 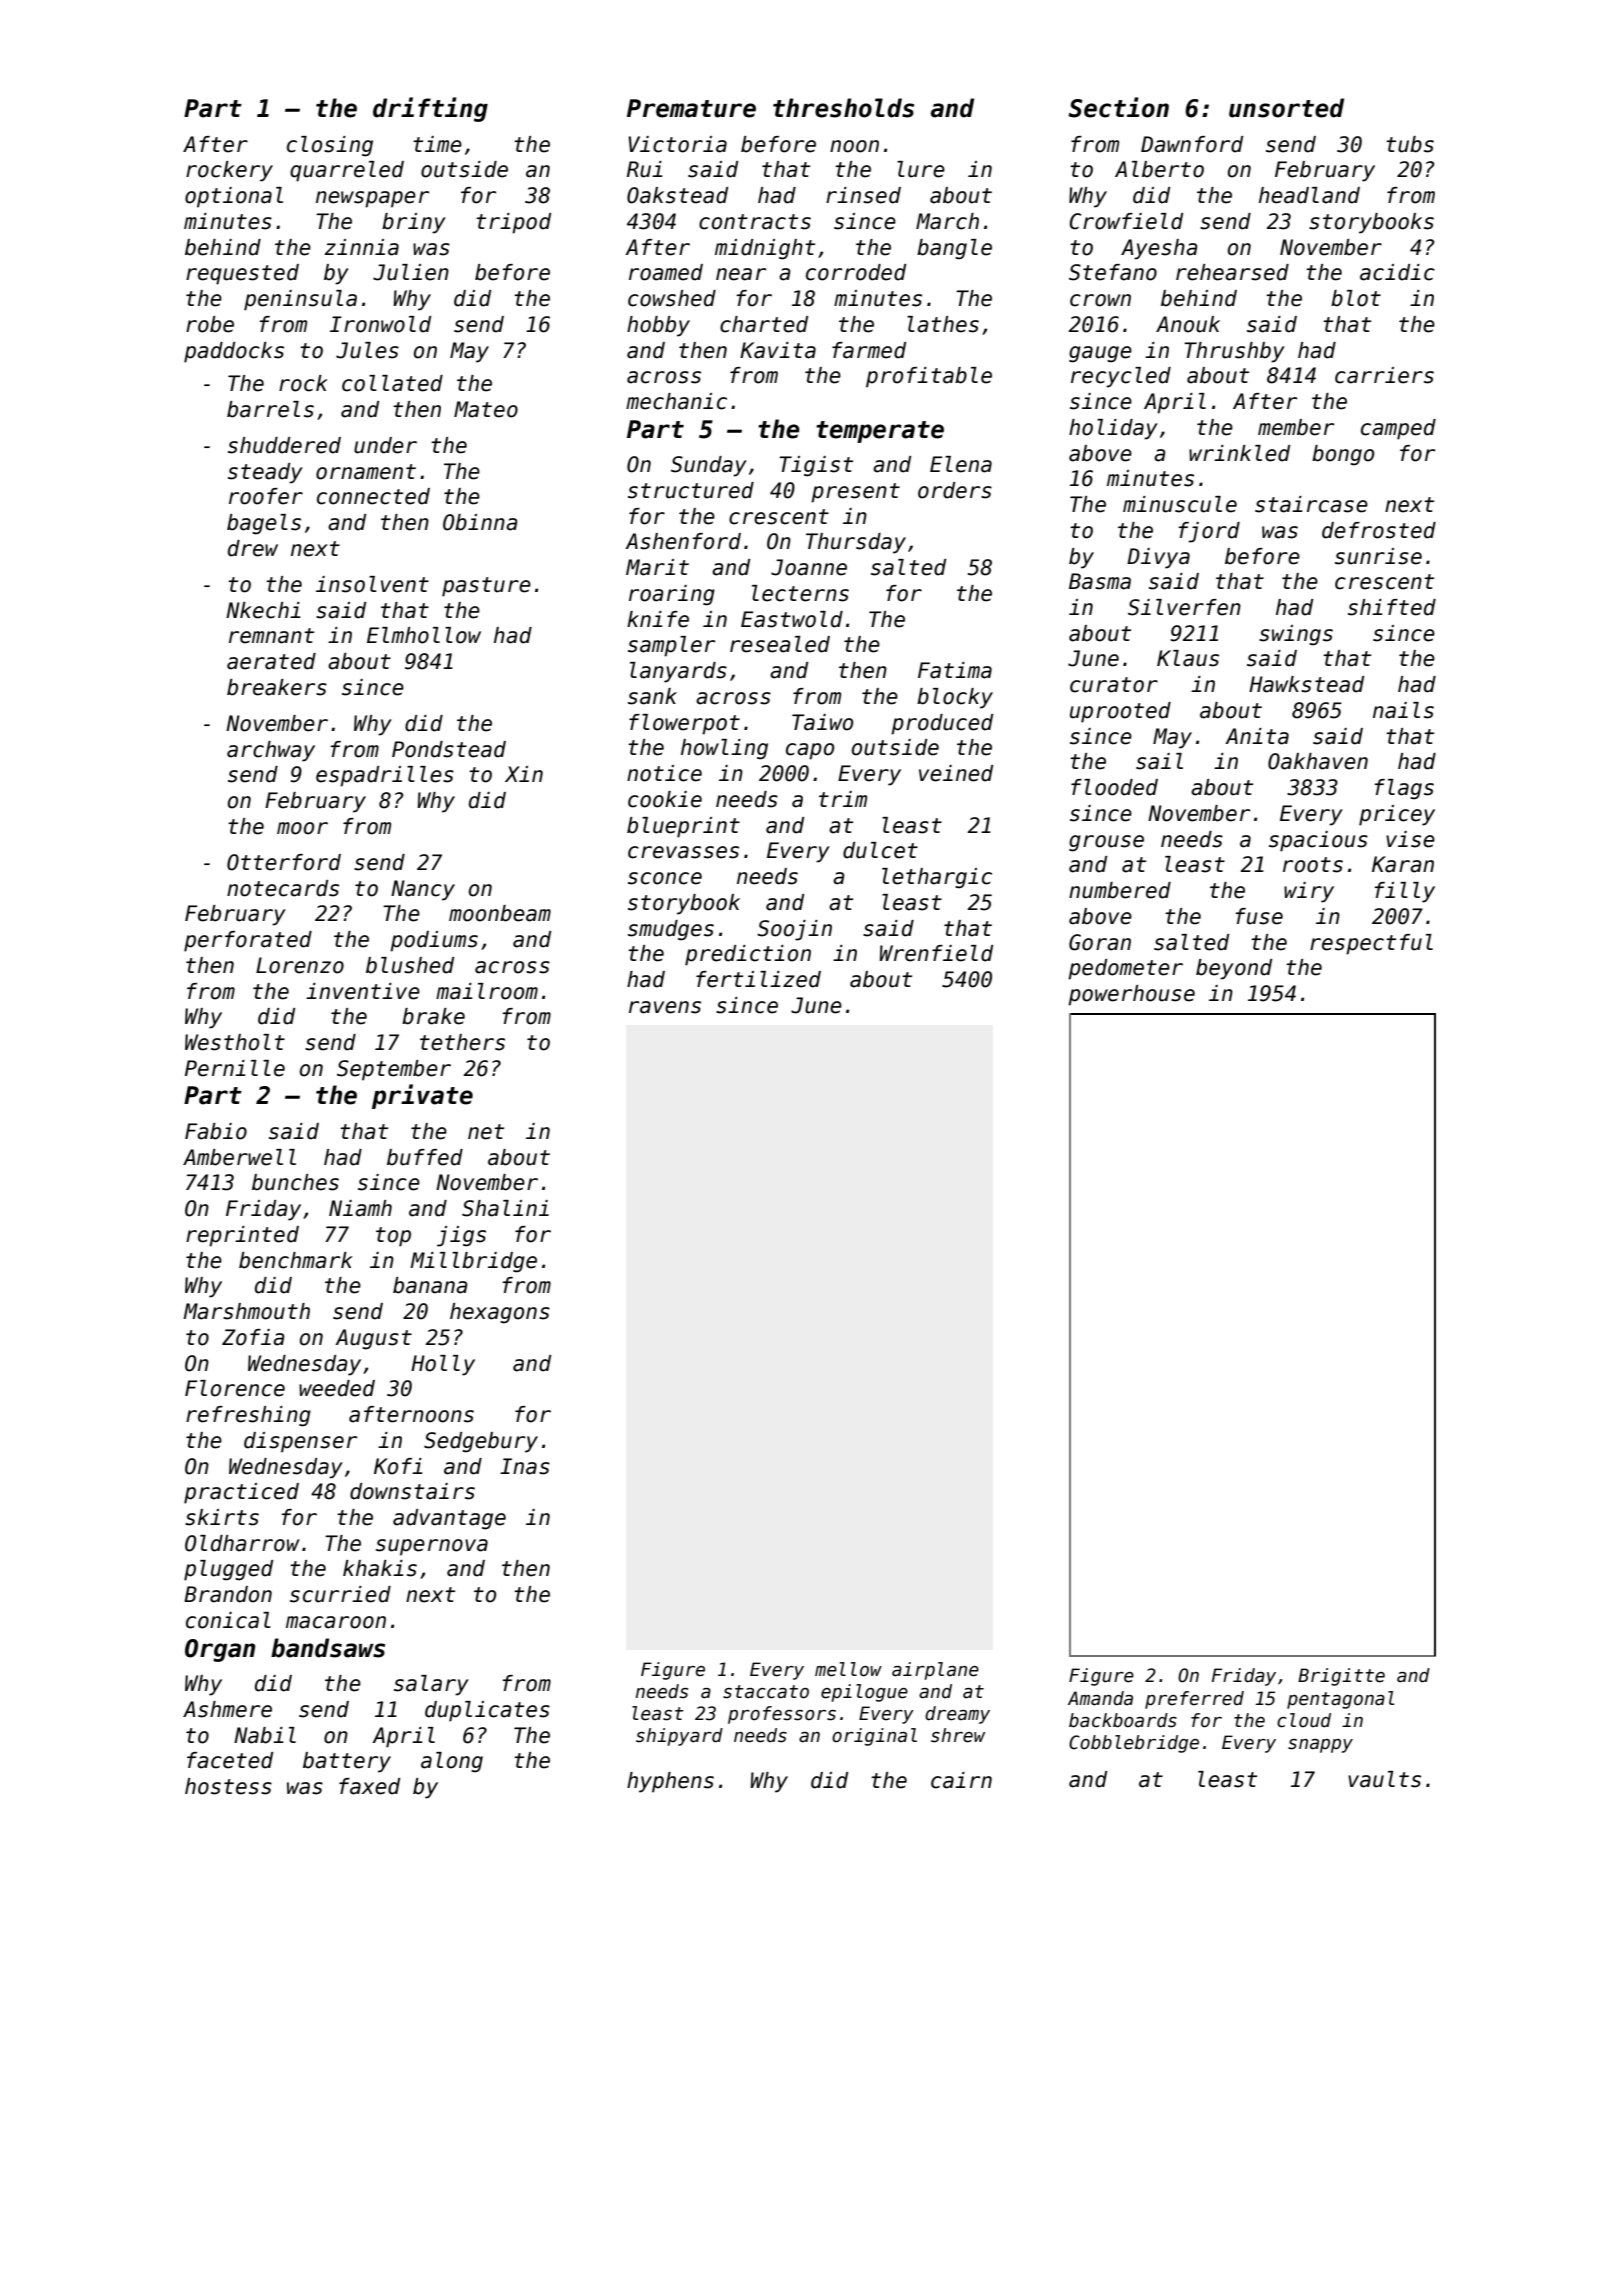 What do you see at coordinates (222, 1517) in the image?
I see `skirts` at bounding box center [222, 1517].
